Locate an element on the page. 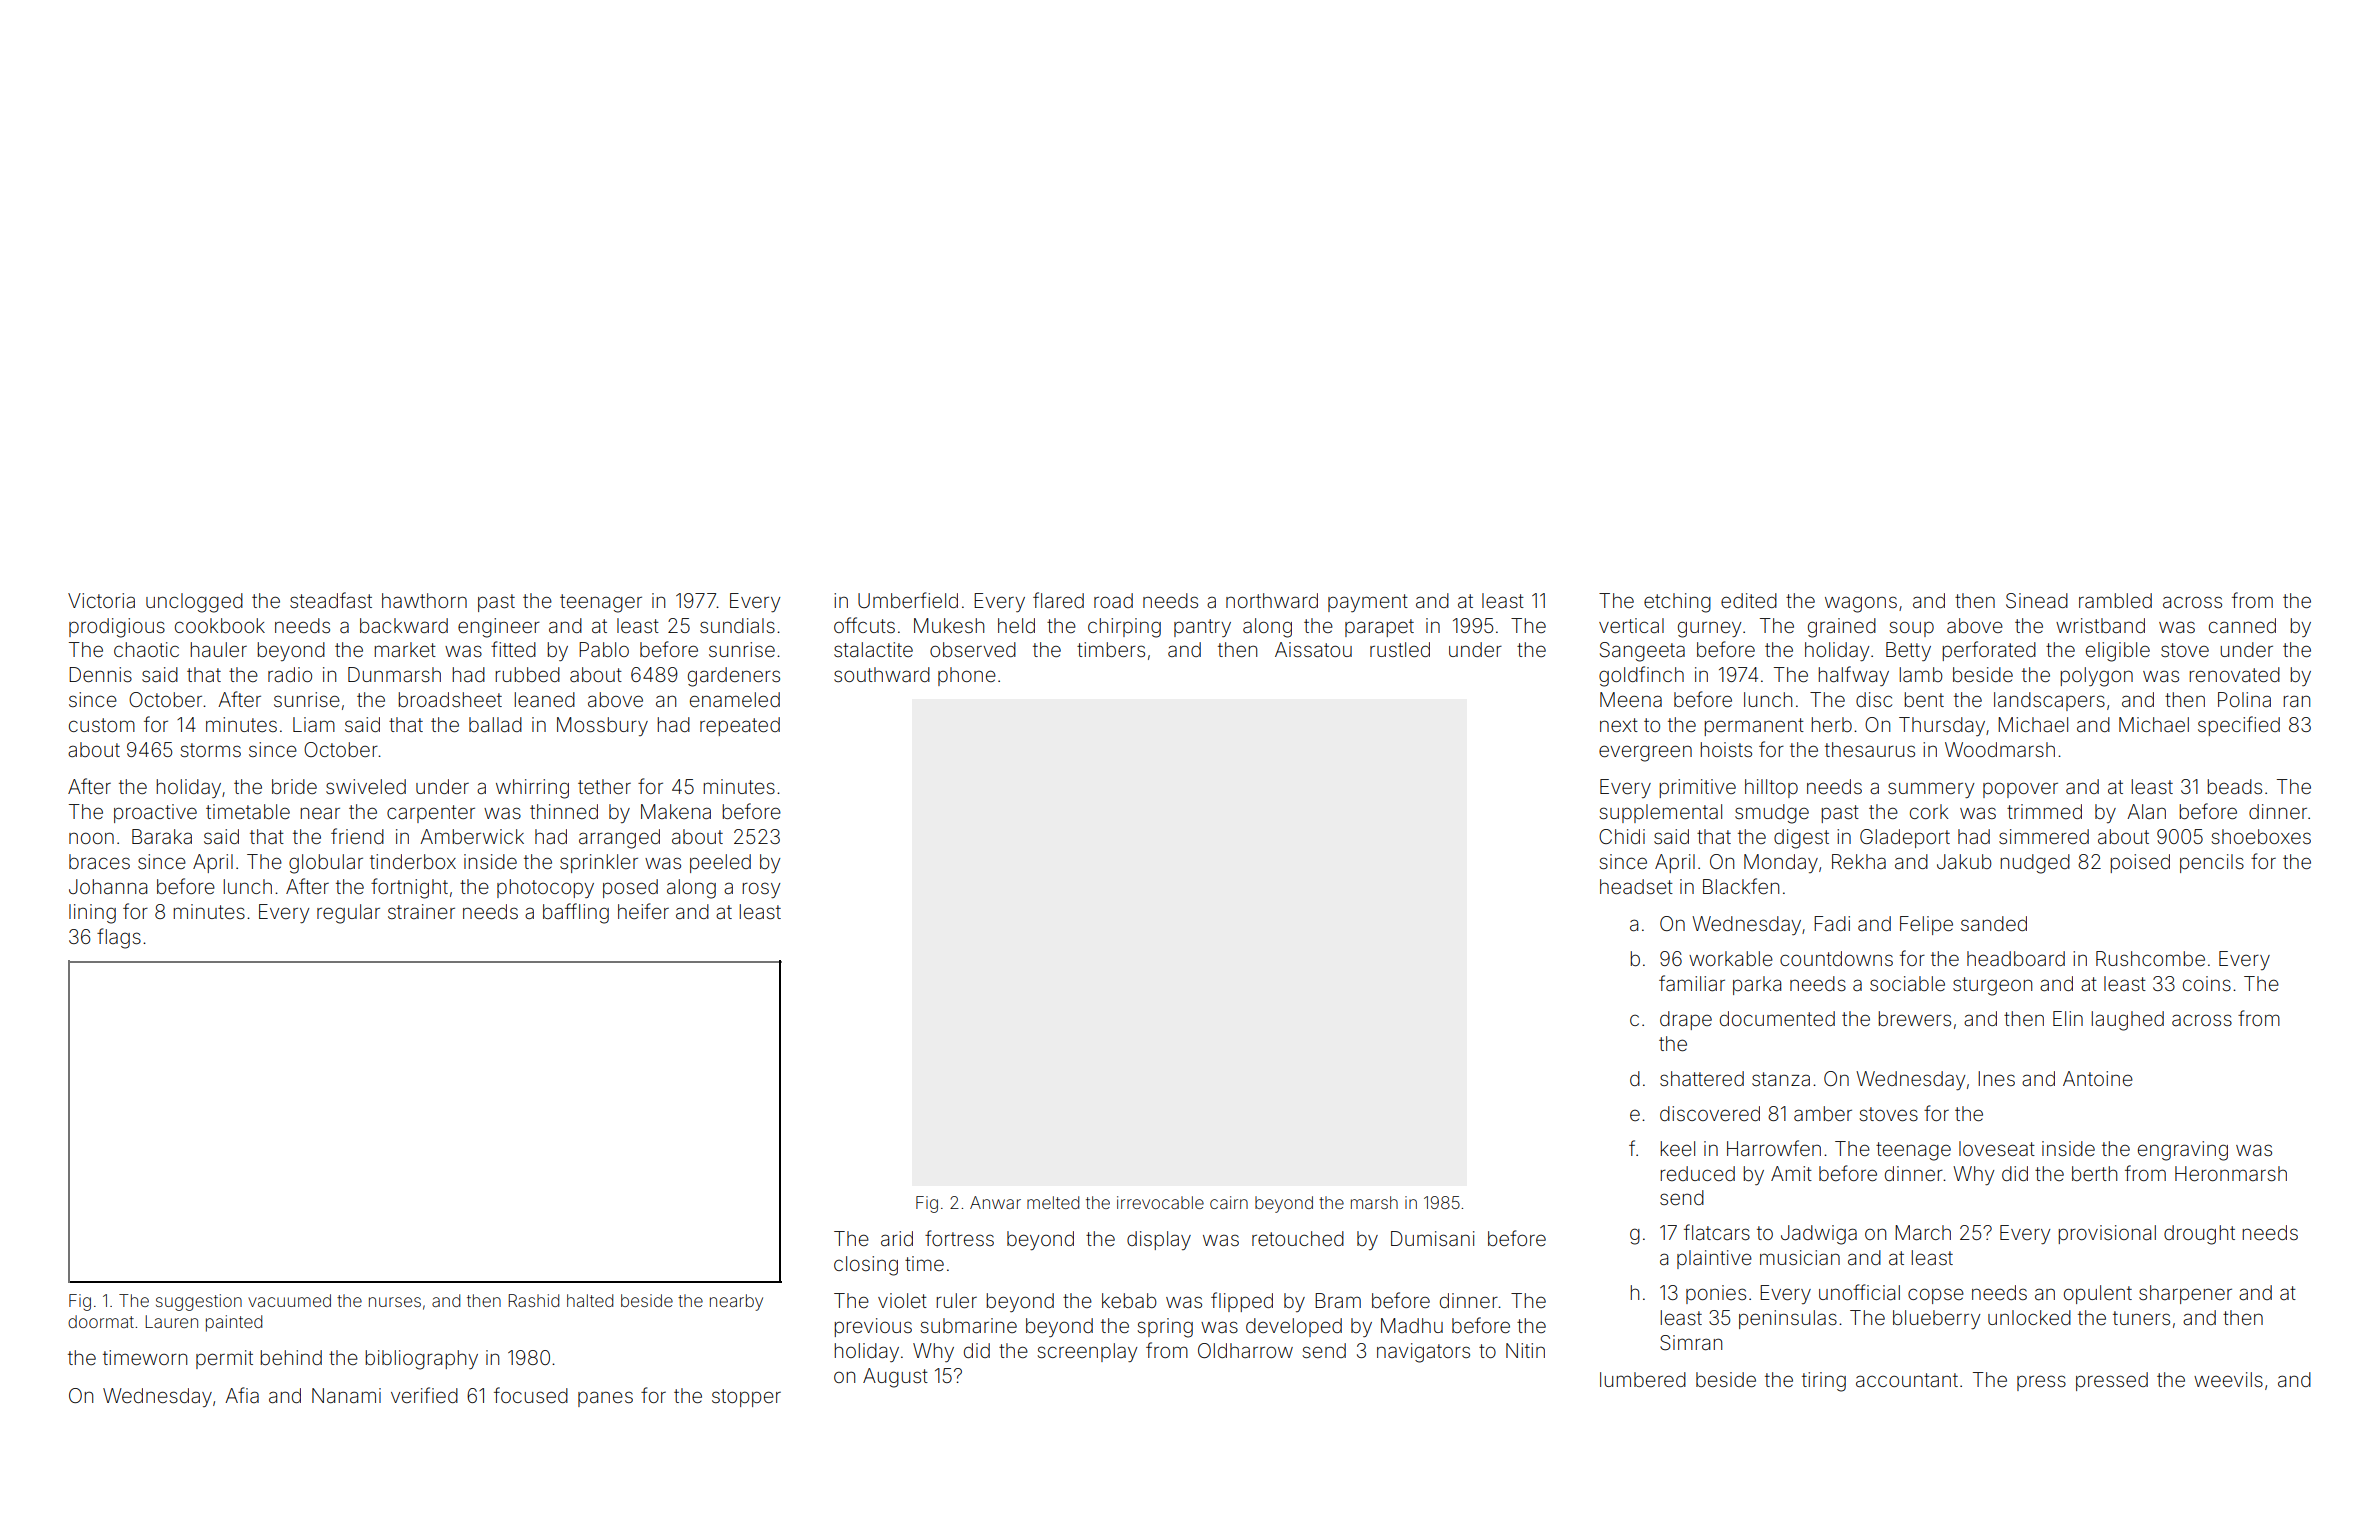 The image size is (2380, 1540). renovated is located at coordinates (2235, 674).
